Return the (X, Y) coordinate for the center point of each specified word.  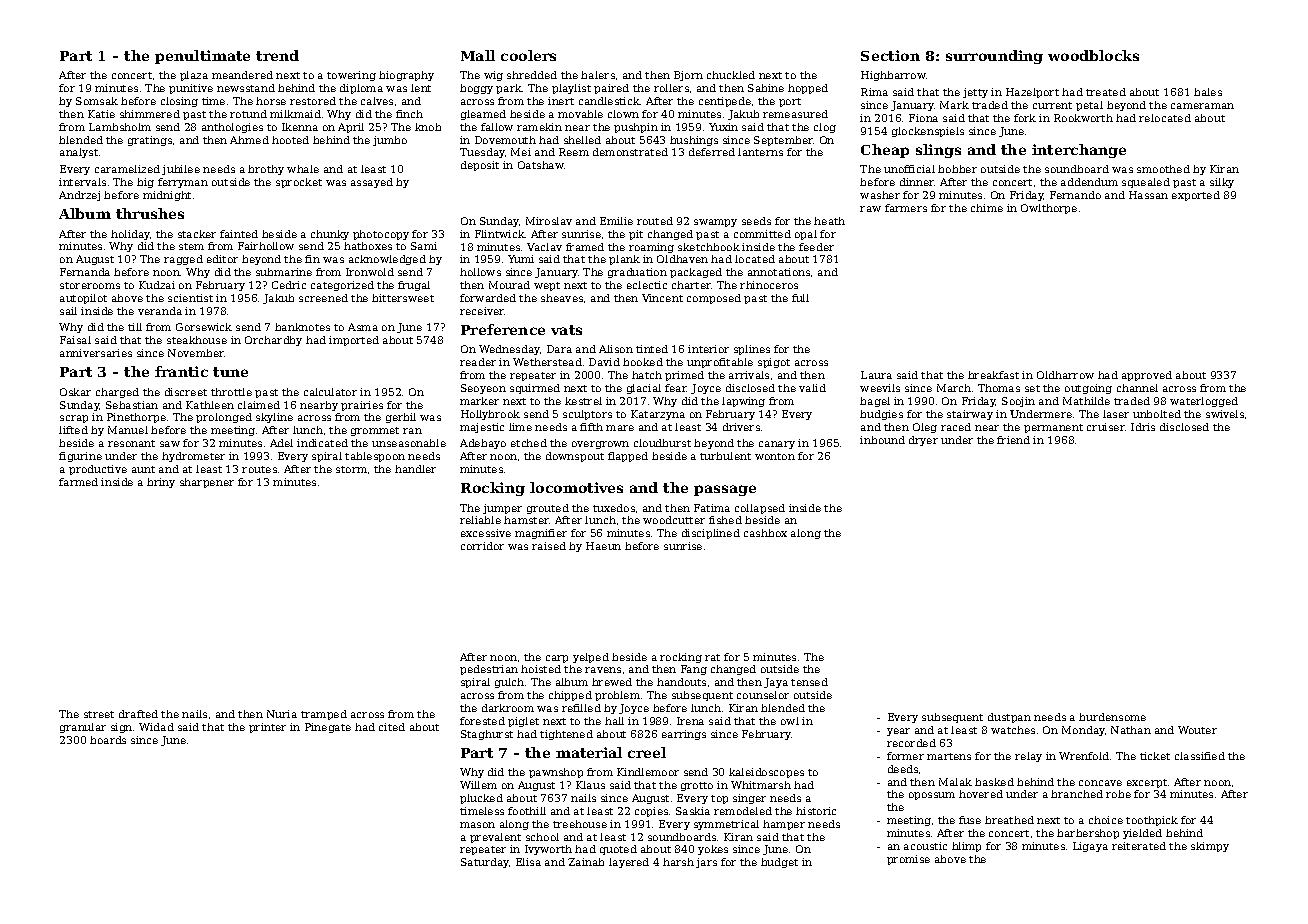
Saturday (485, 863)
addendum (1089, 182)
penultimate (202, 57)
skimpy (1210, 847)
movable (580, 114)
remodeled (743, 811)
